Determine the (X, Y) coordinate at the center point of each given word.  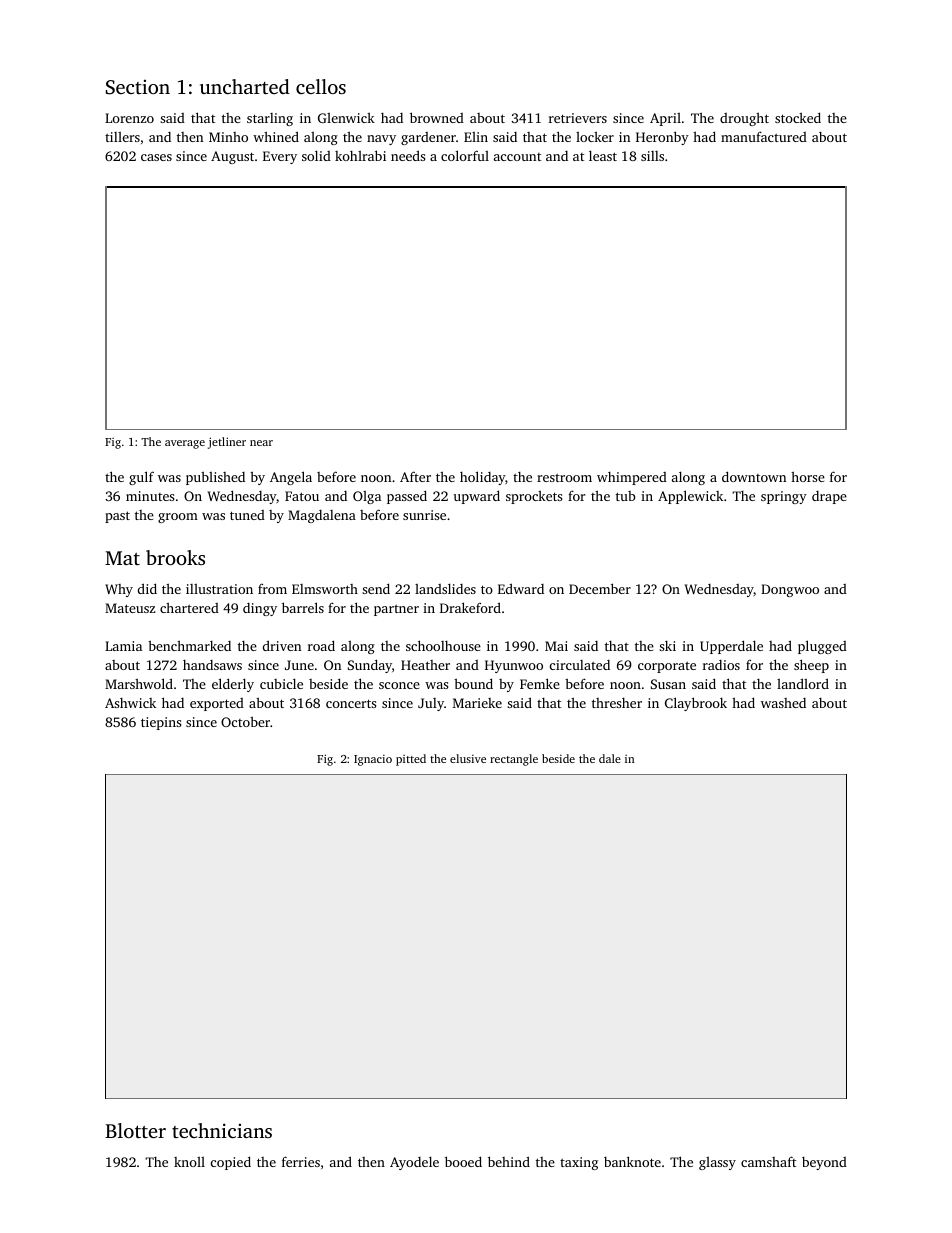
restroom (564, 477)
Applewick (690, 497)
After (415, 476)
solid (316, 155)
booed (463, 1161)
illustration (219, 589)
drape (829, 497)
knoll (189, 1162)
